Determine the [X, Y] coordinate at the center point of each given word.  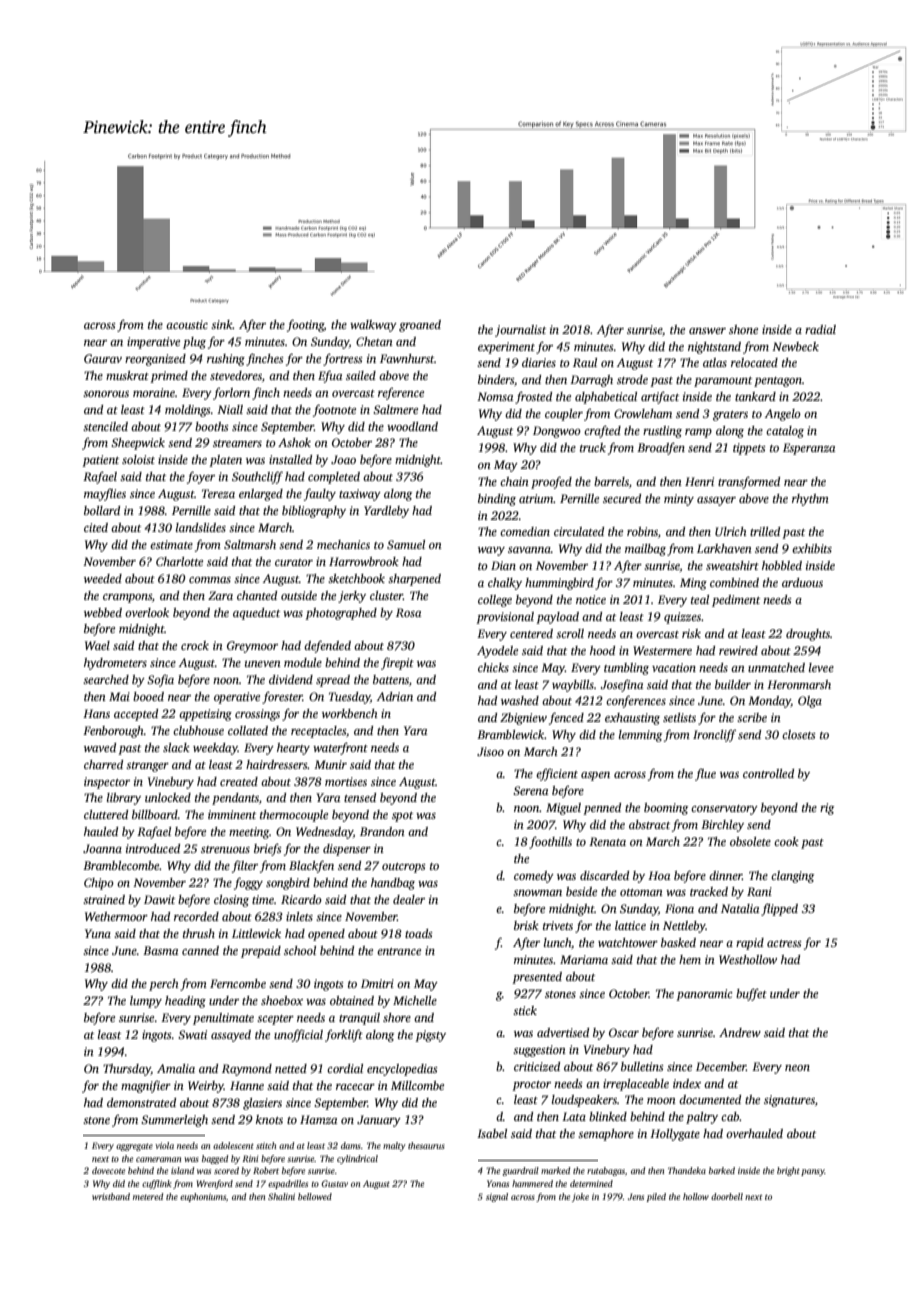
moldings [188, 411]
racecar [355, 1087]
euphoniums [203, 1197]
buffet [751, 994]
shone [743, 329]
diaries [539, 362]
